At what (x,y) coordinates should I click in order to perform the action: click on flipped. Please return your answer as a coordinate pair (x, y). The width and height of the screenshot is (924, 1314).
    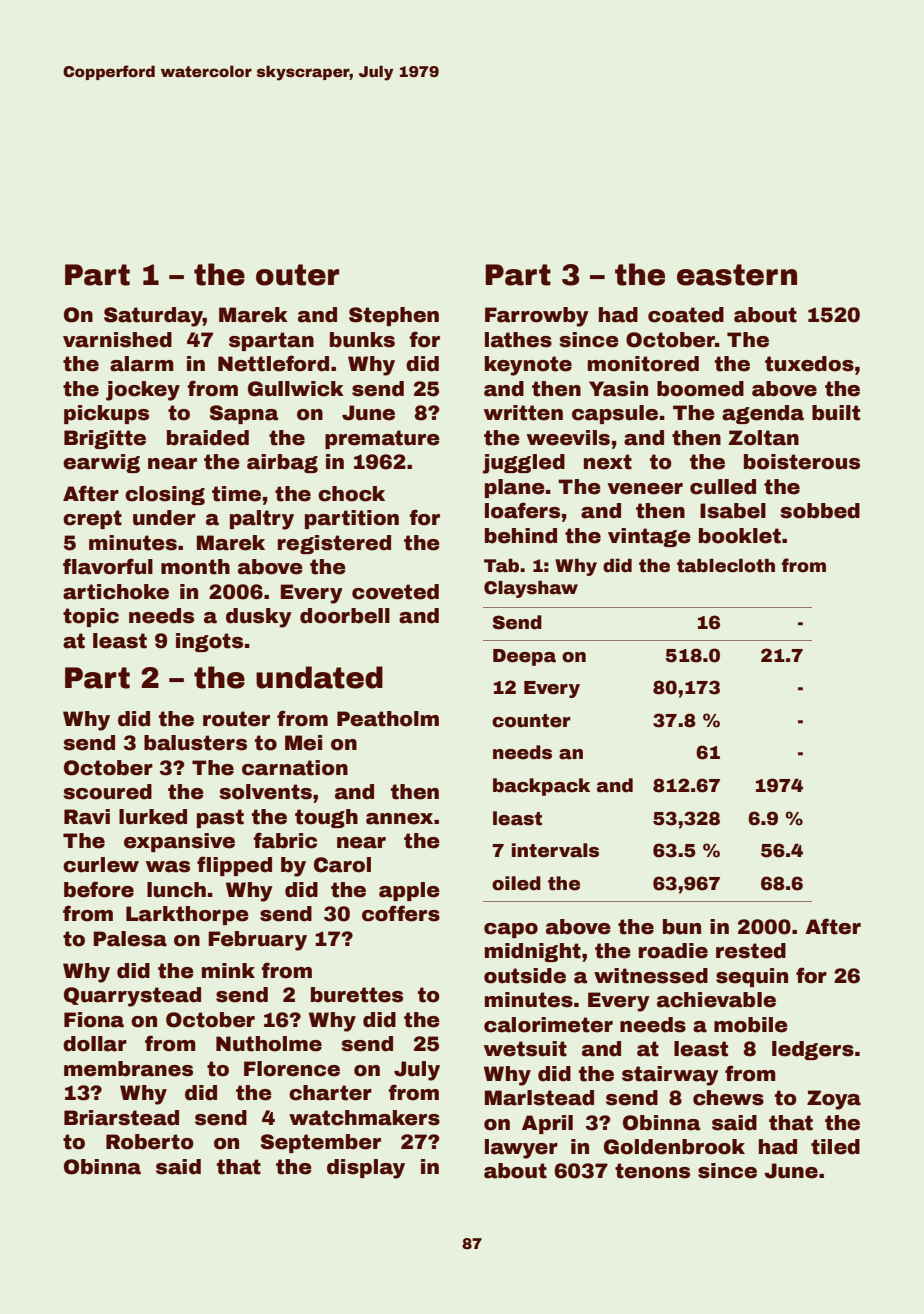
    Looking at the image, I should click on (234, 866).
